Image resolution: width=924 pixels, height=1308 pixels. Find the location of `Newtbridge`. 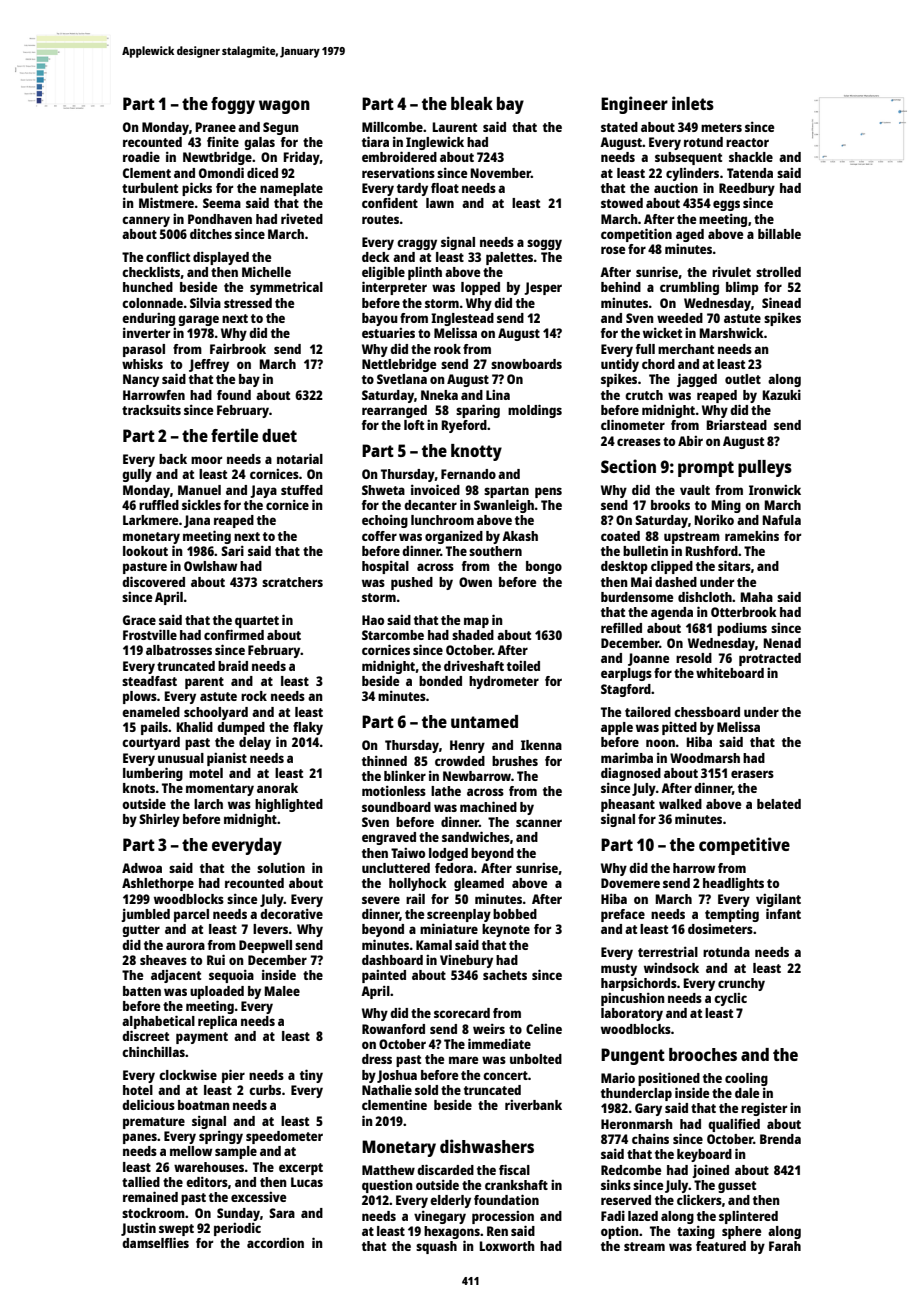

Newtbridge is located at coordinates (217, 158).
